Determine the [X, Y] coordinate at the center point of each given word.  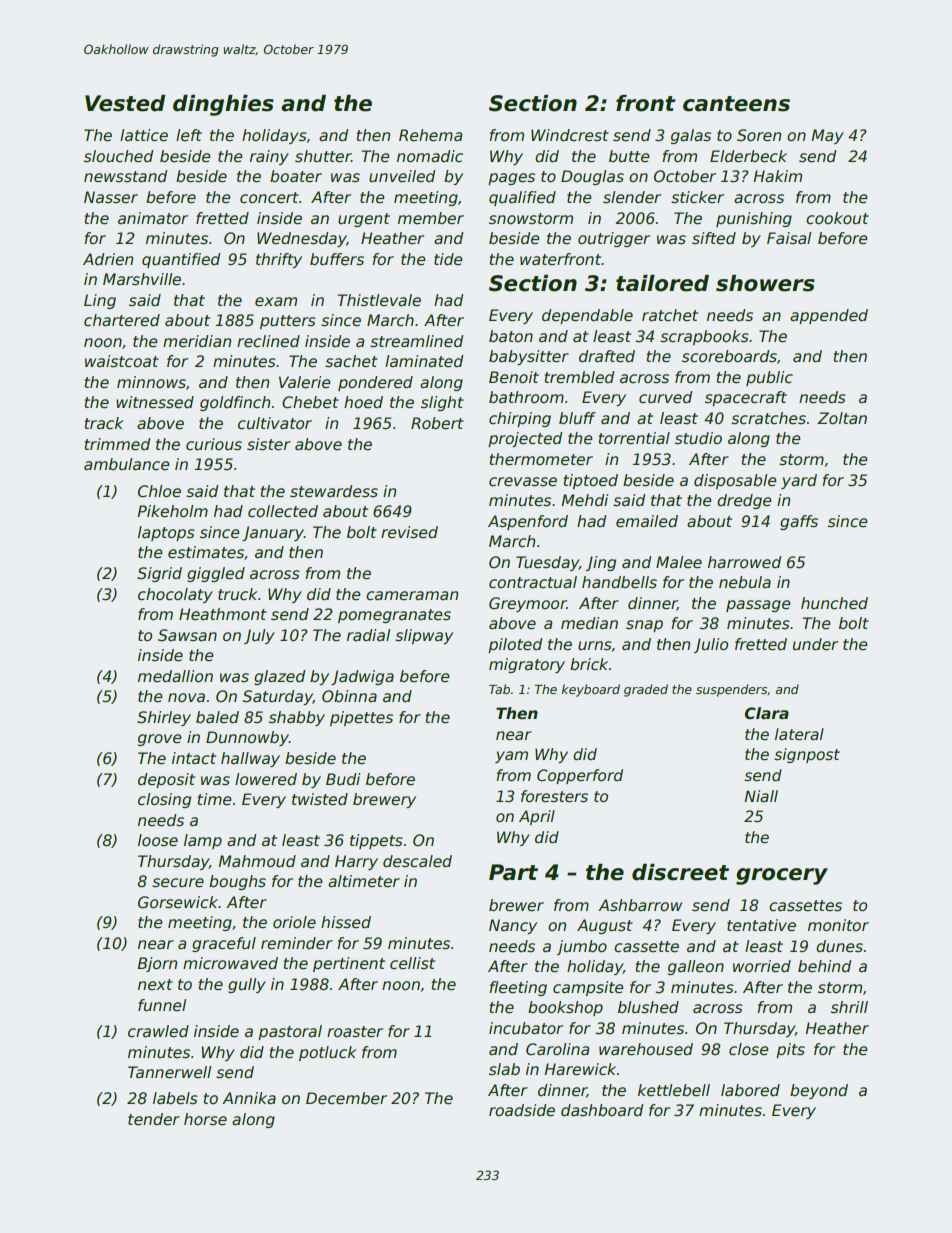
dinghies [223, 105]
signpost [807, 755]
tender [154, 1119]
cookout [837, 218]
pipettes [361, 718]
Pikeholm [172, 511]
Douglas [592, 177]
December [346, 1098]
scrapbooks [704, 337]
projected [525, 439]
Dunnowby [247, 738]
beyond [819, 1091]
